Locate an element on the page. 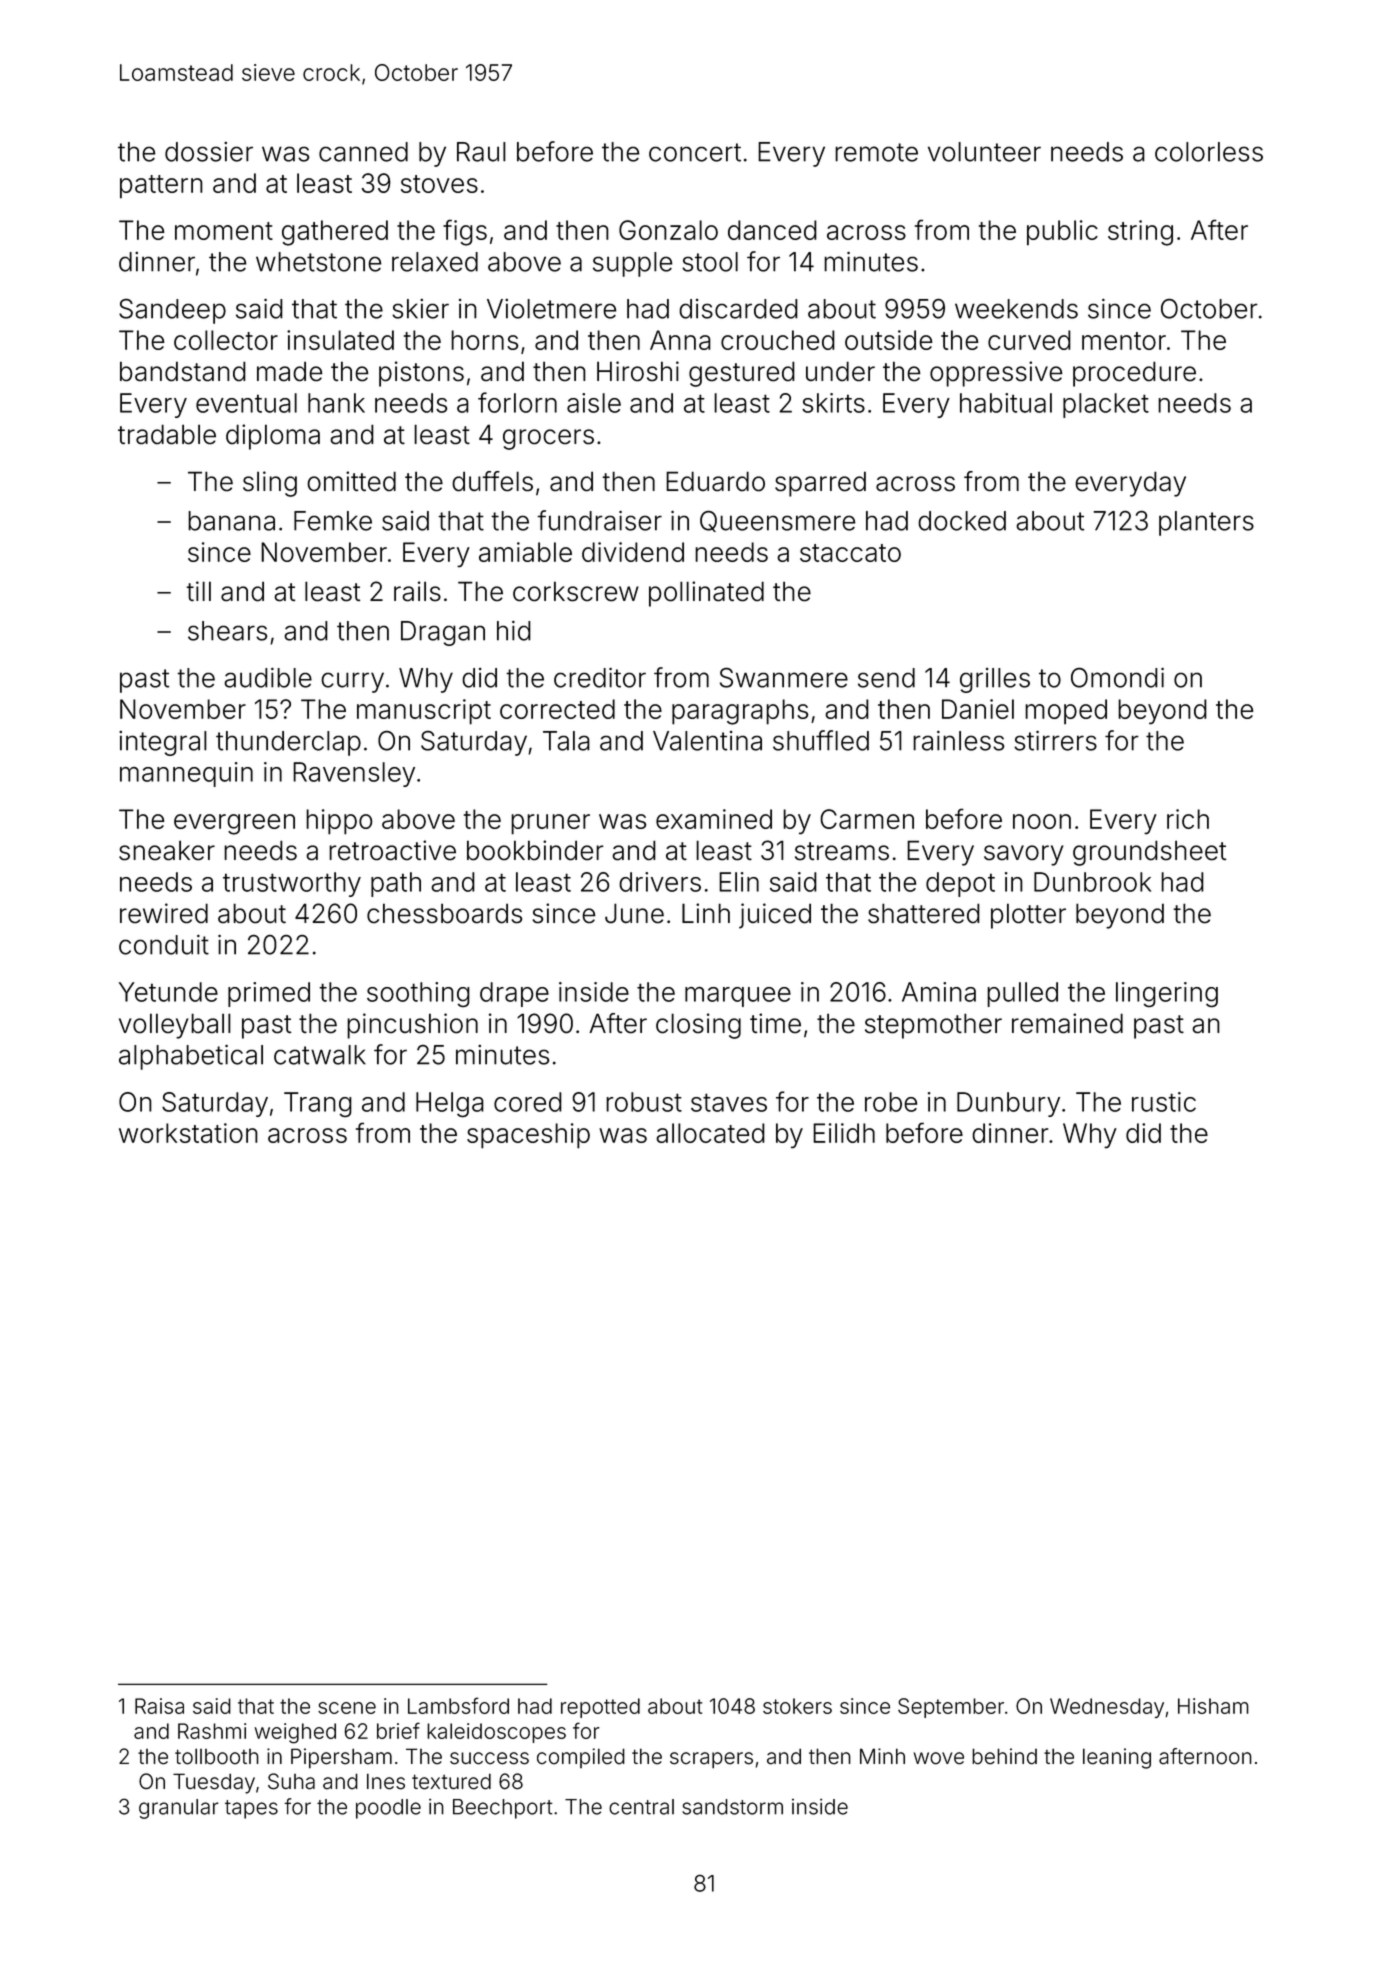  allocated is located at coordinates (710, 1133).
